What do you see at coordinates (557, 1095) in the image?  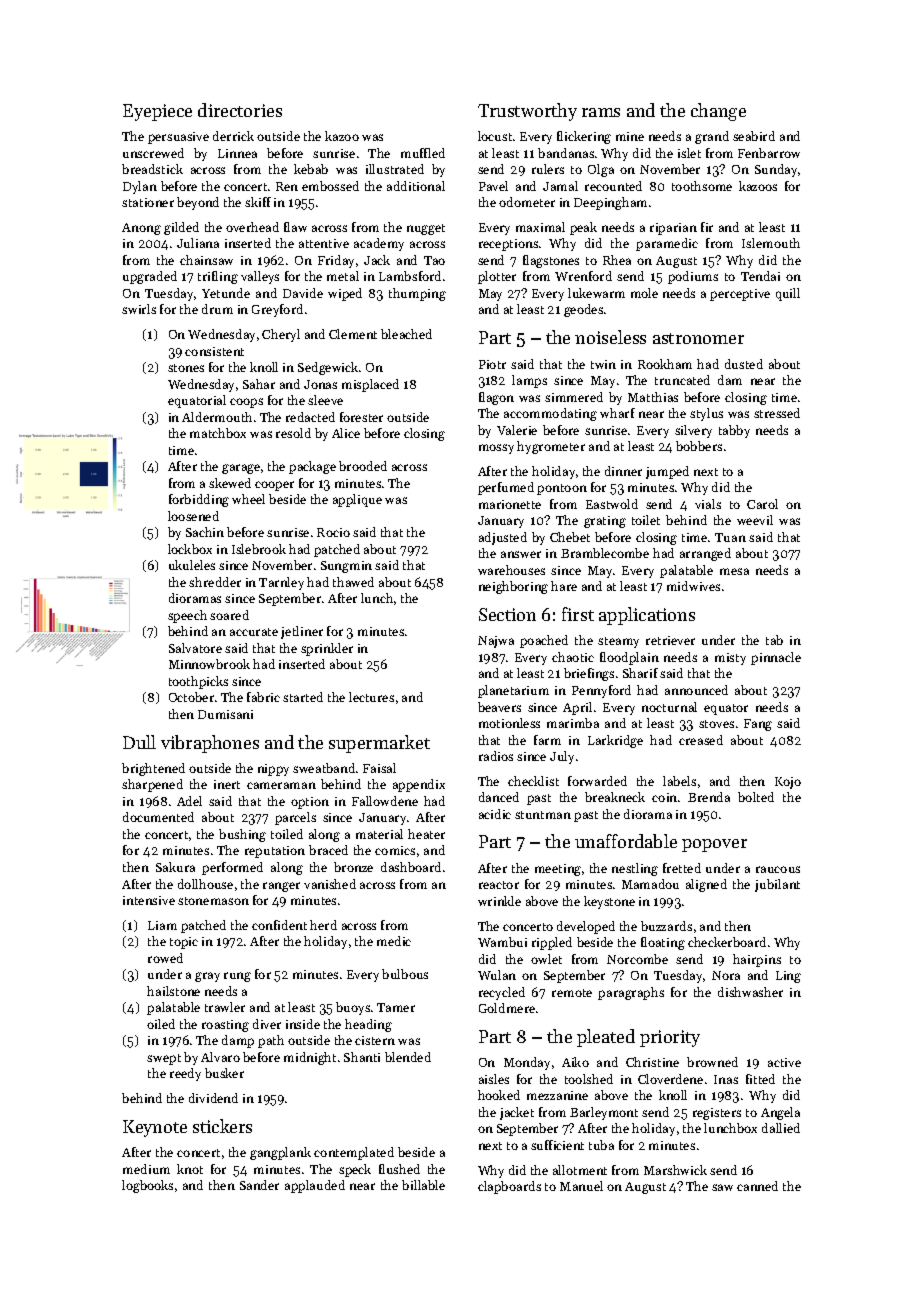 I see `mezzanine` at bounding box center [557, 1095].
